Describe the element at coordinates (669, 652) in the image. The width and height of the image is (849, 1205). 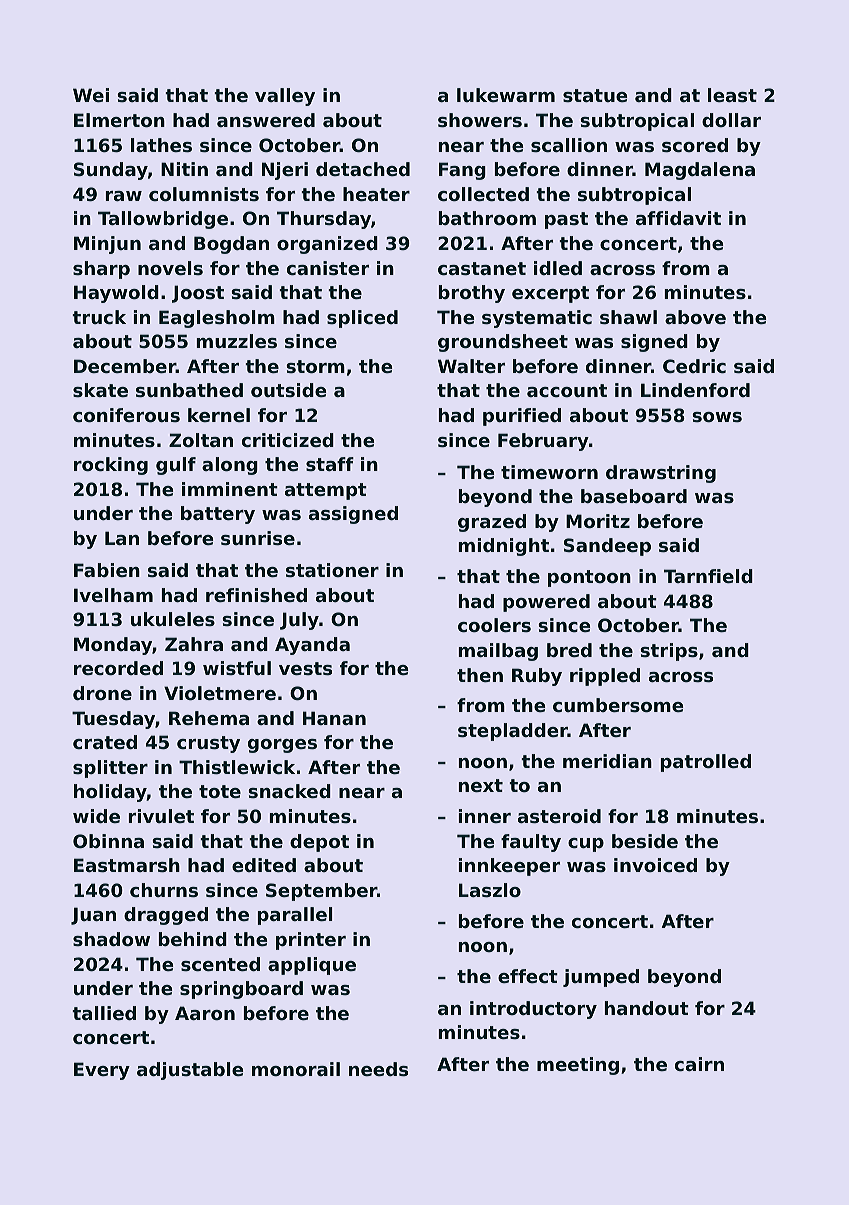
I see `strips` at that location.
